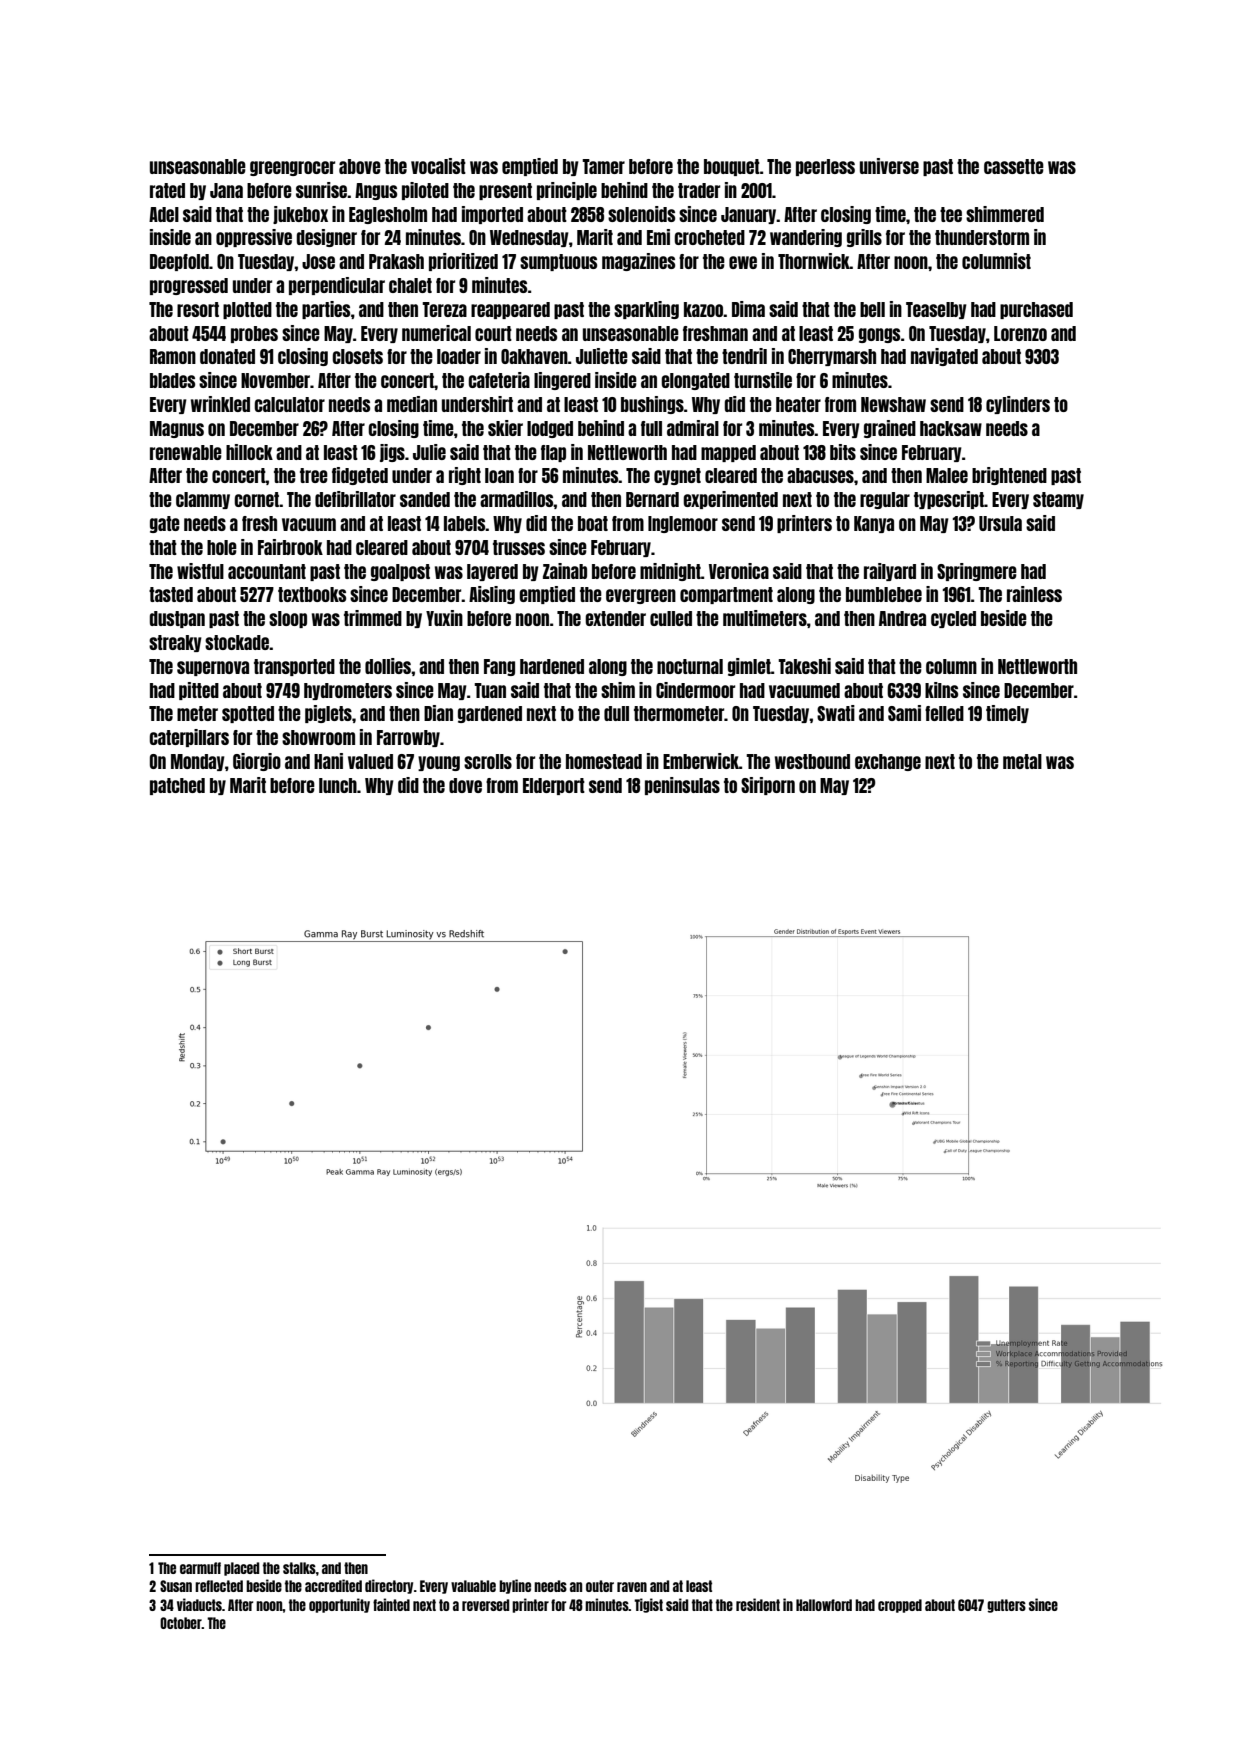  What do you see at coordinates (890, 572) in the page?
I see `railyard` at bounding box center [890, 572].
